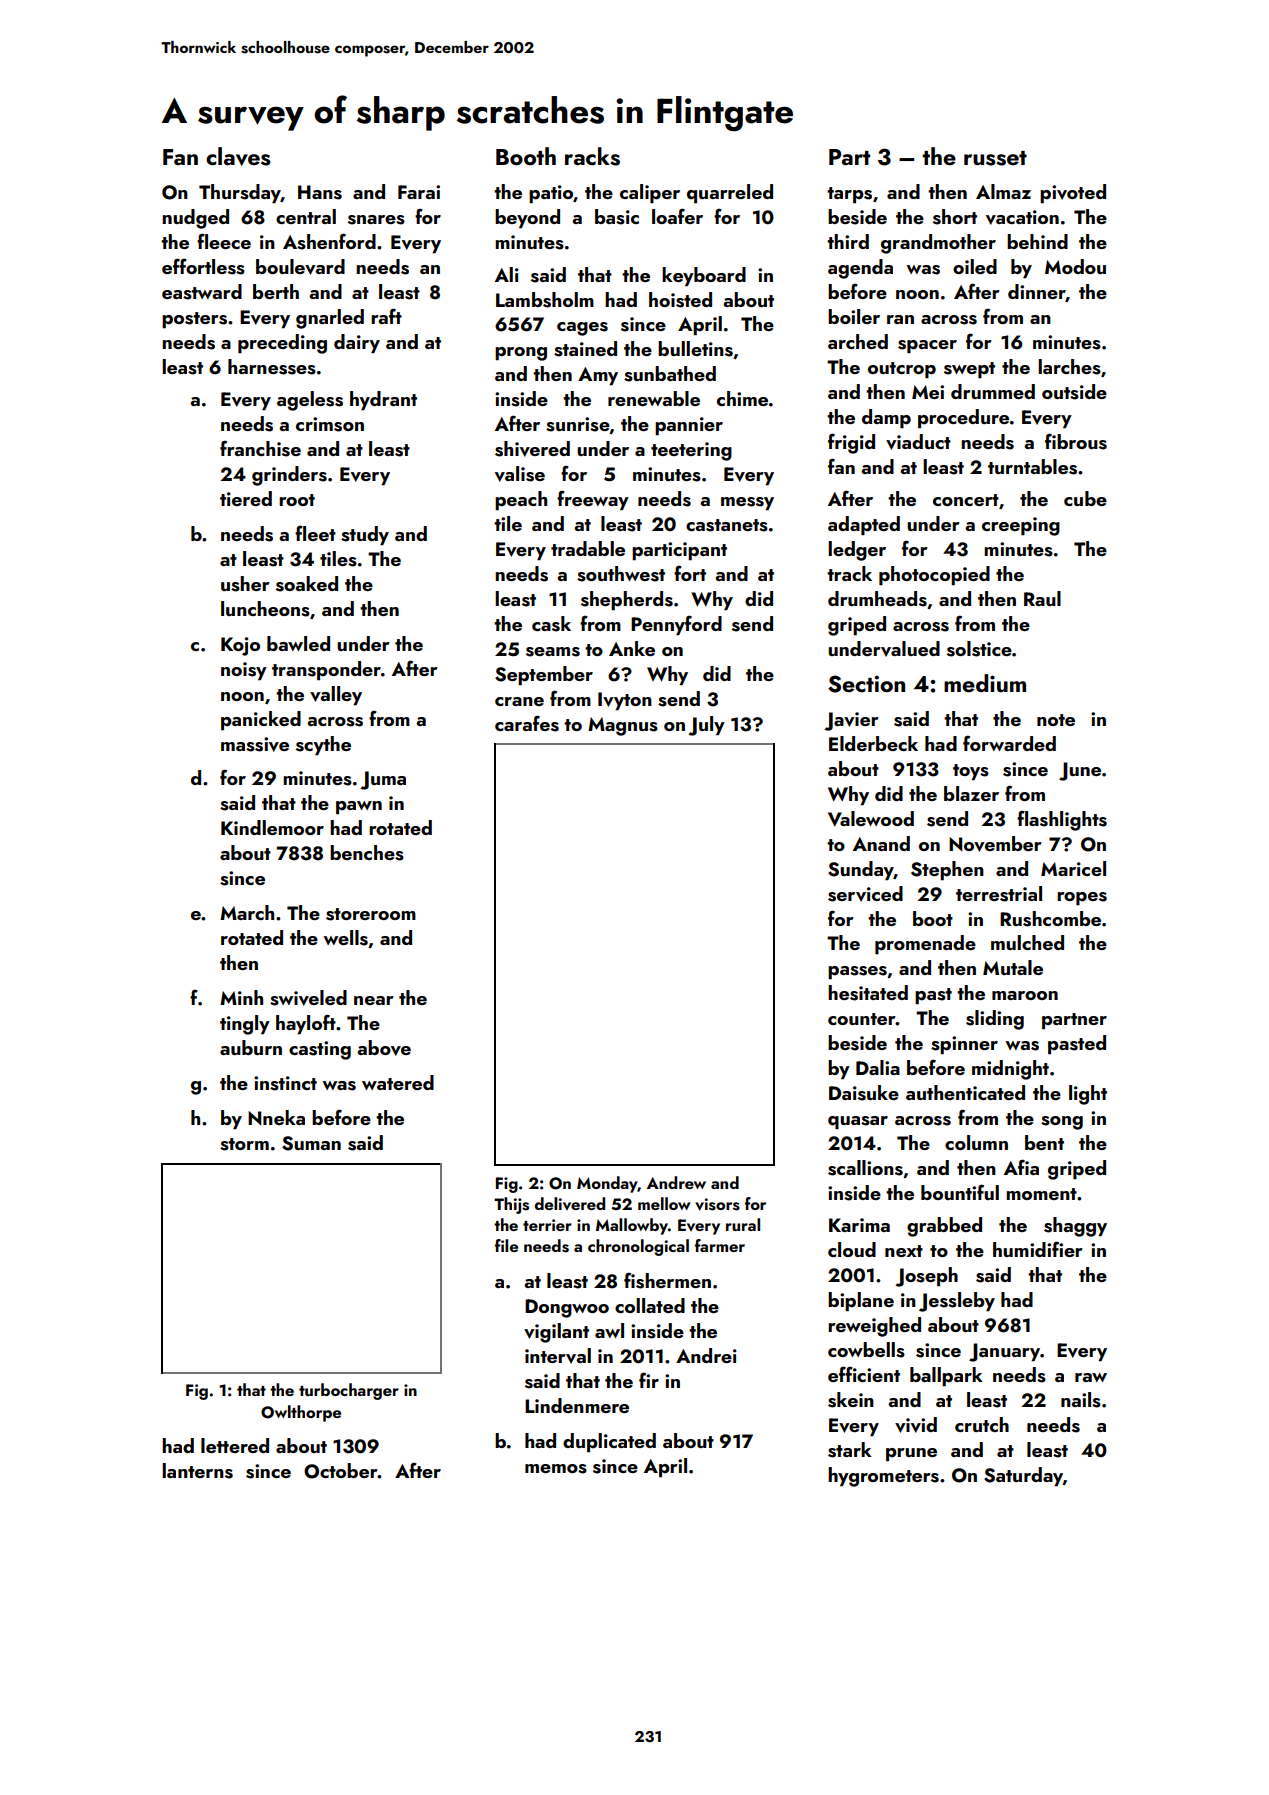 The width and height of the page is (1269, 1795). Describe the element at coordinates (527, 218) in the page. I see `beyond` at that location.
